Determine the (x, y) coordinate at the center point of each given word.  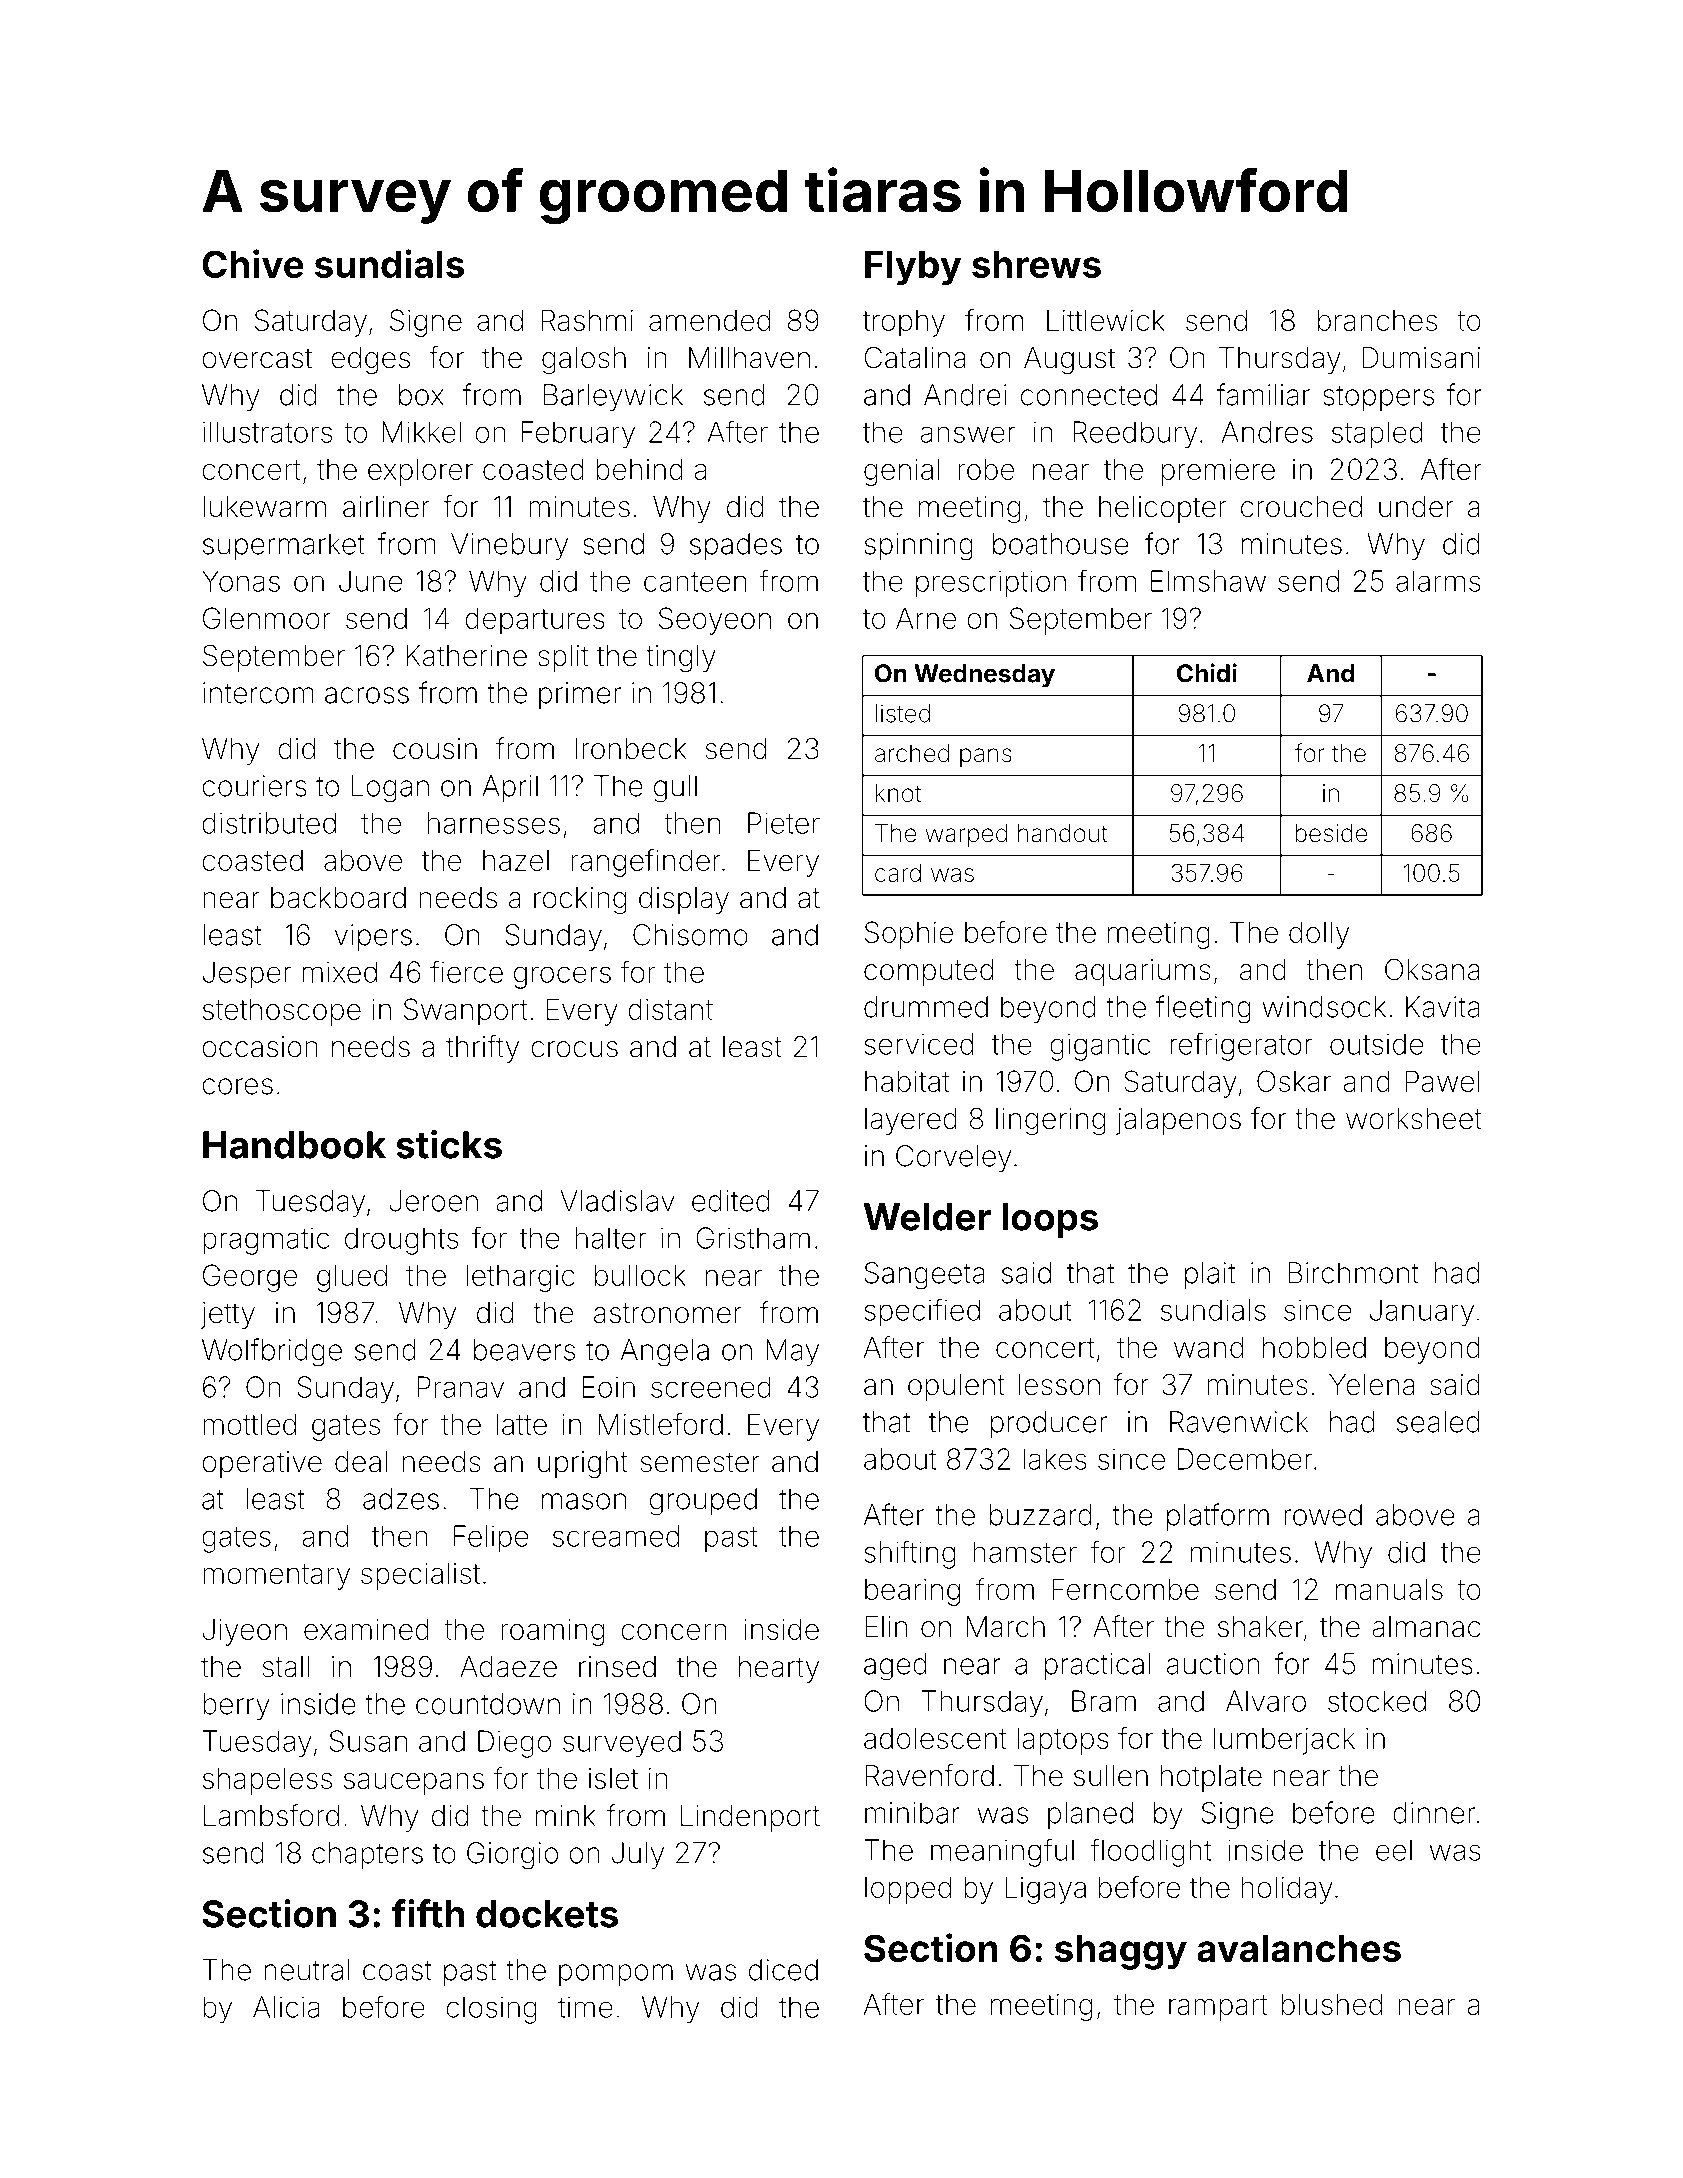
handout (1063, 833)
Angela (665, 1353)
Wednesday (984, 676)
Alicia (286, 2007)
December (1245, 1459)
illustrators (267, 432)
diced (783, 1970)
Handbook (294, 1145)
